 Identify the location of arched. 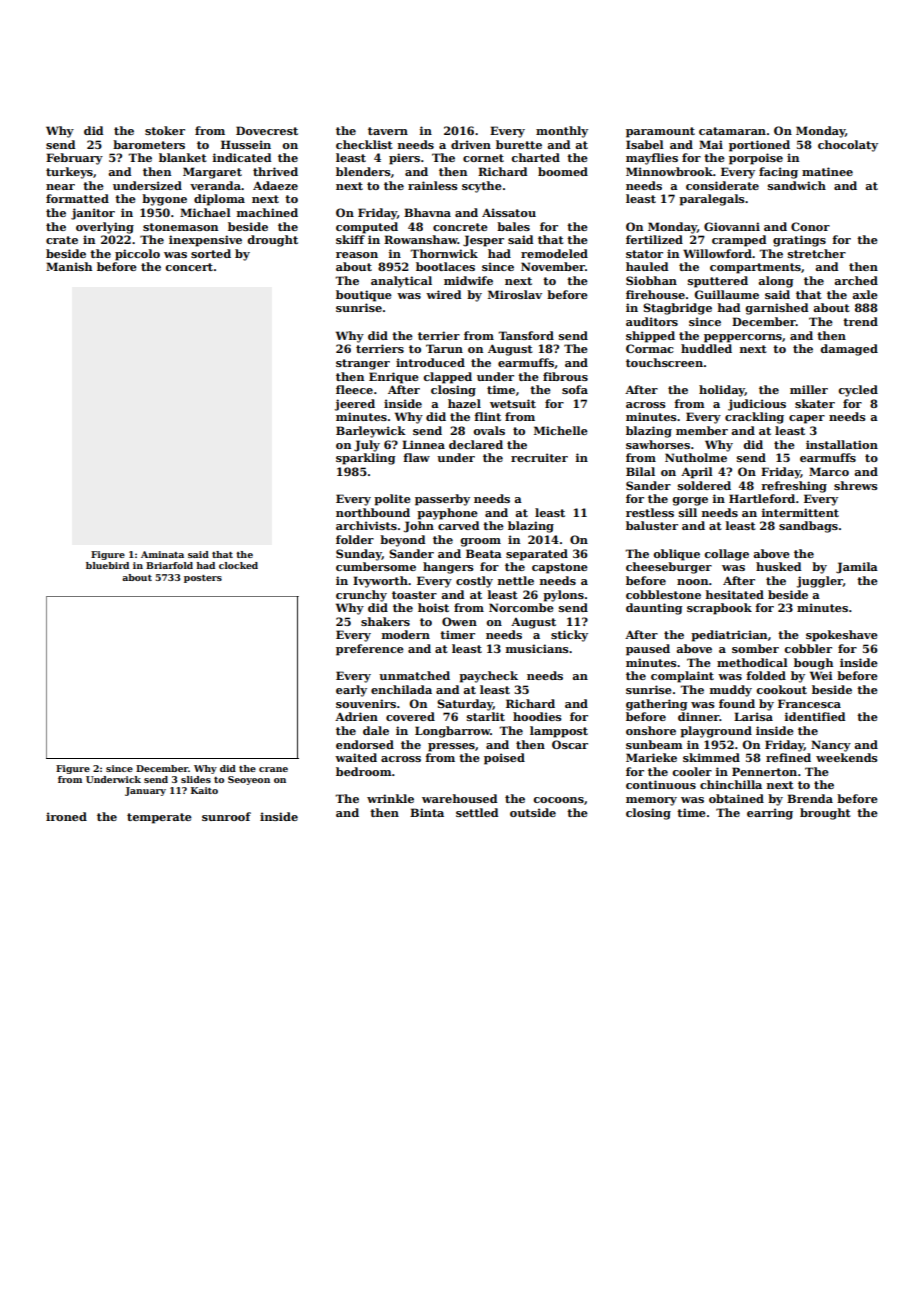
(856, 280).
